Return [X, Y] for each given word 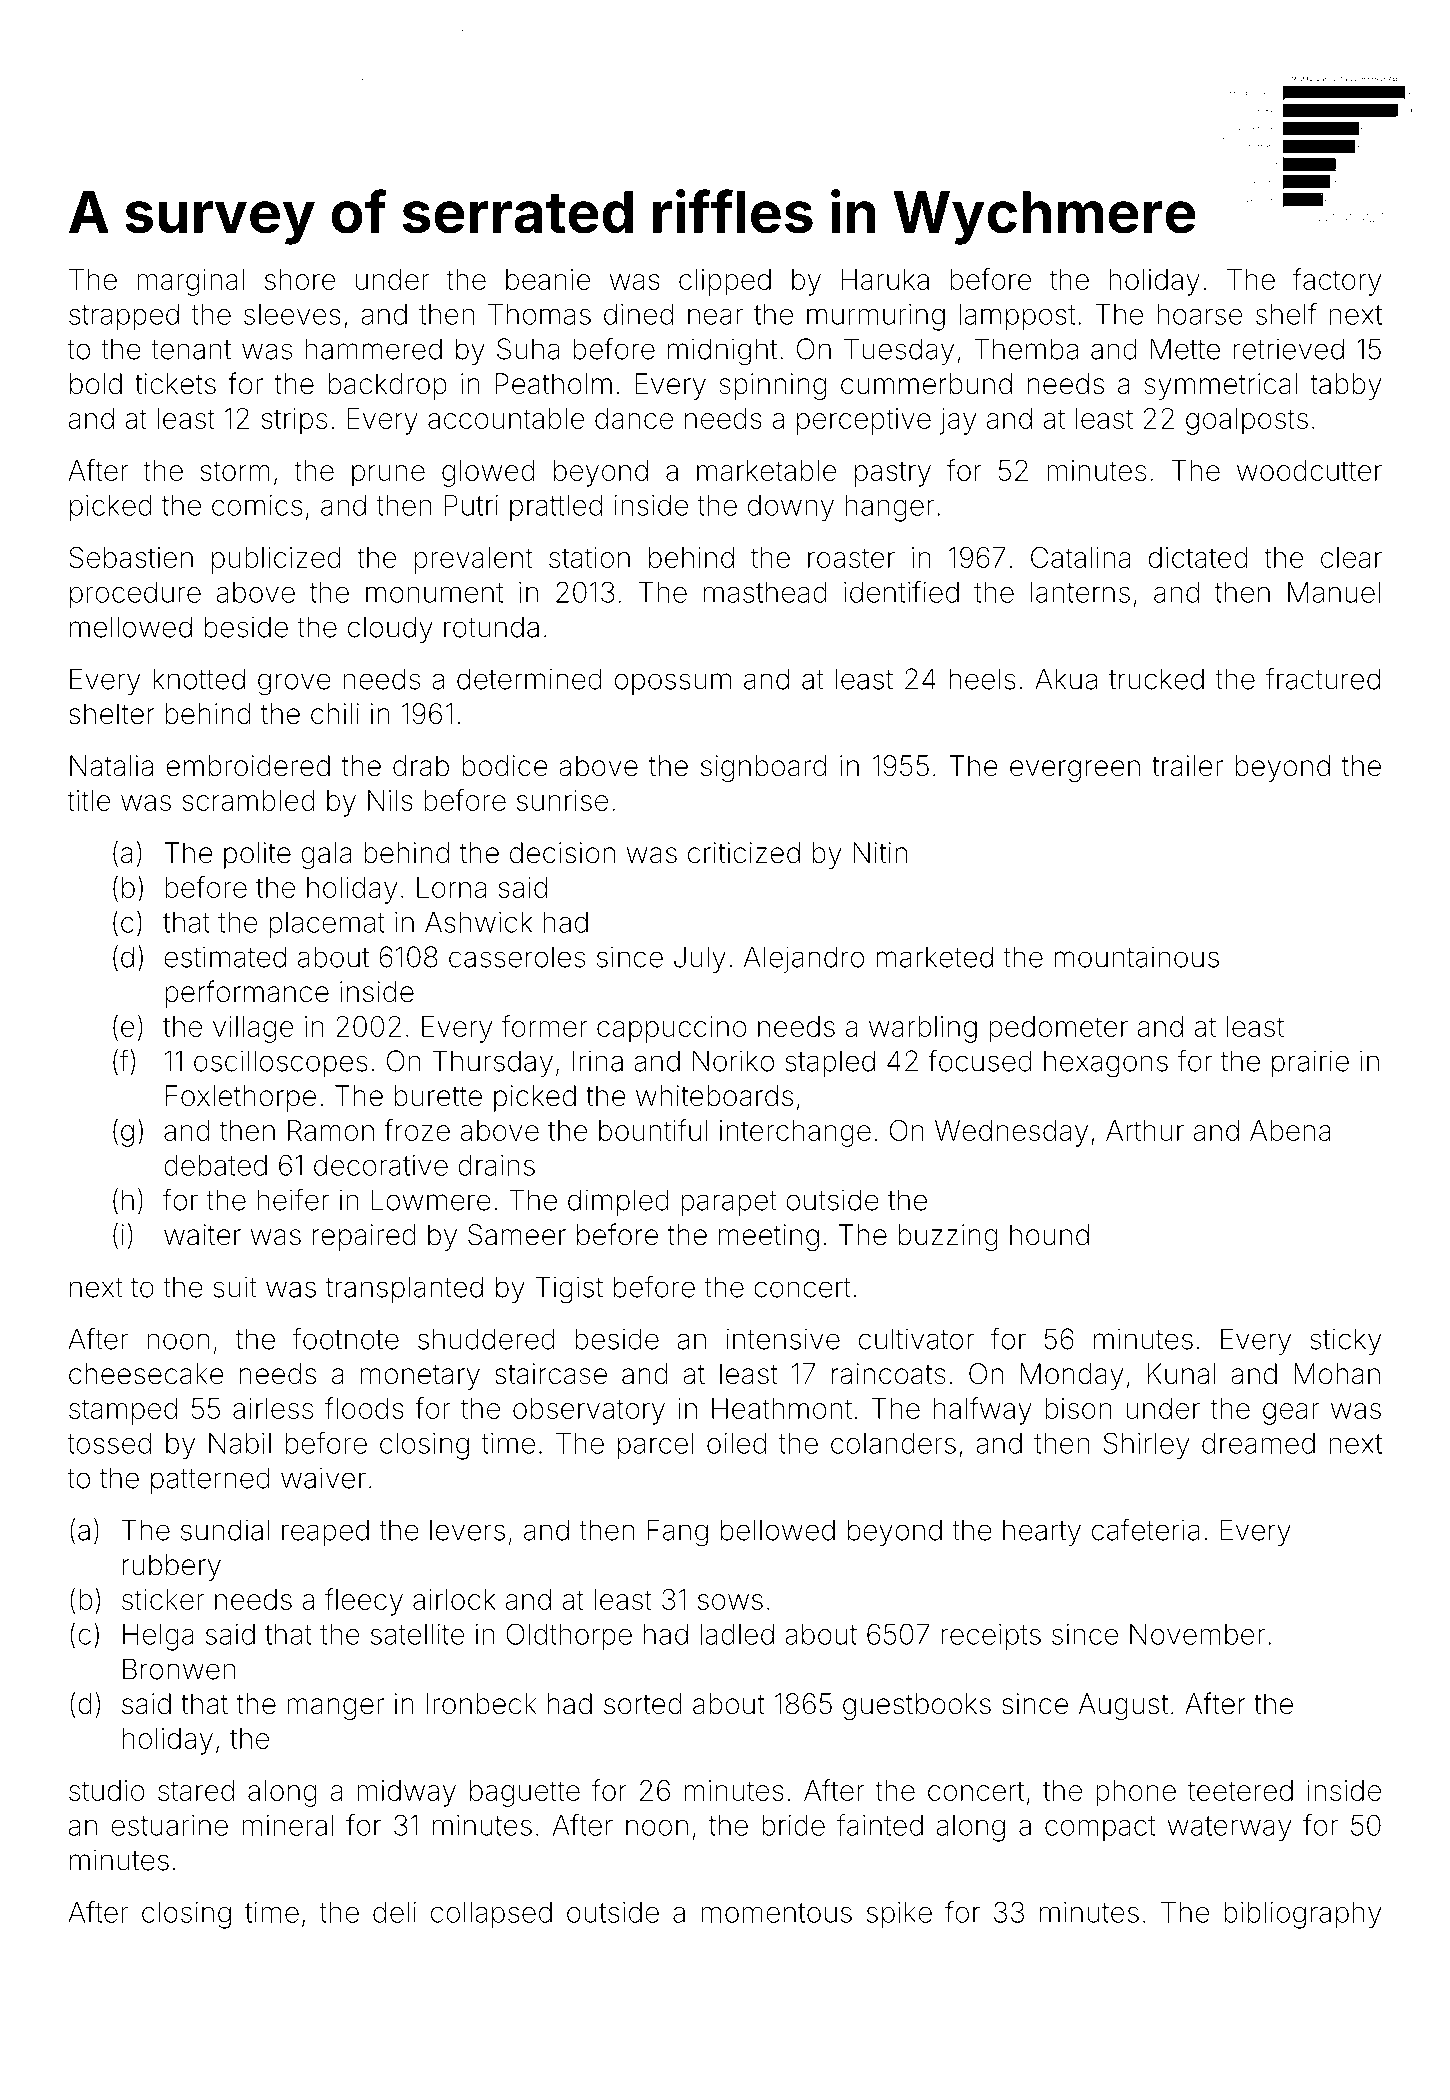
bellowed [778, 1530]
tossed [109, 1443]
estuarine [169, 1825]
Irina [597, 1061]
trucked [1156, 679]
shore [300, 279]
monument [434, 593]
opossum [673, 684]
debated [215, 1165]
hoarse [1200, 314]
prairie [1310, 1063]
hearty [1042, 1532]
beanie [548, 279]
